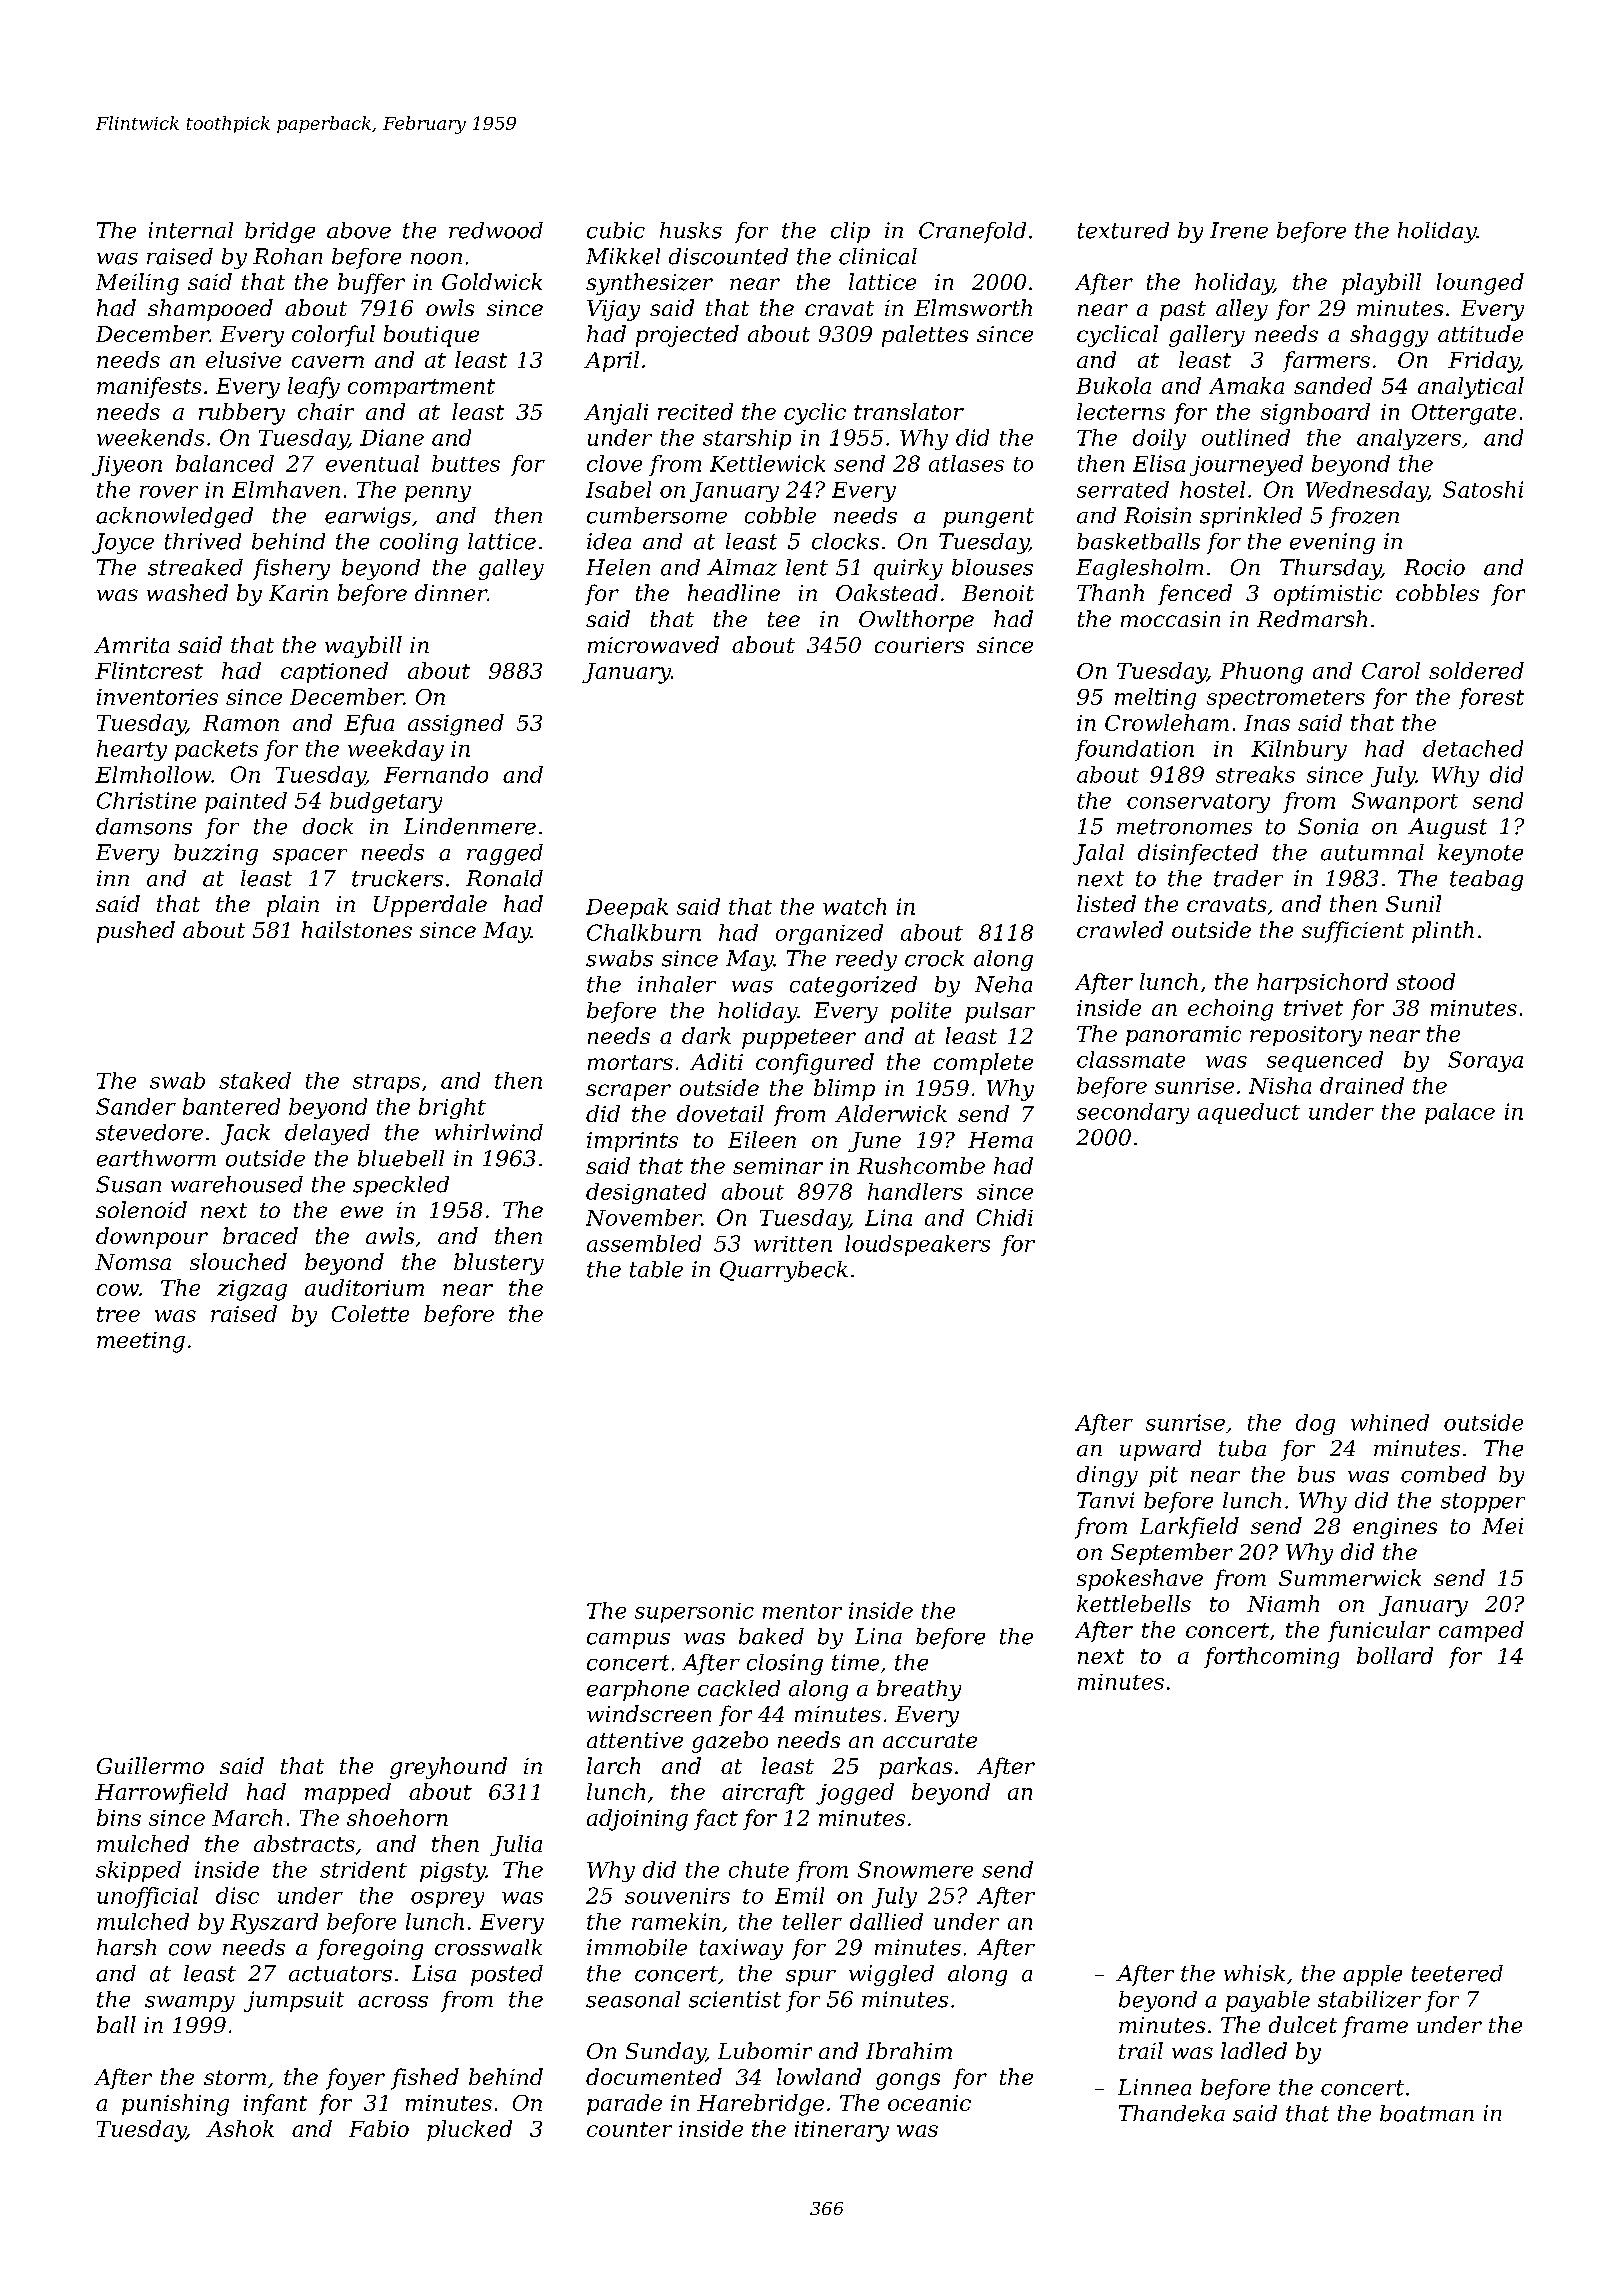 The width and height of the image is (1620, 2292). Describe the element at coordinates (854, 906) in the image. I see `watch` at that location.
